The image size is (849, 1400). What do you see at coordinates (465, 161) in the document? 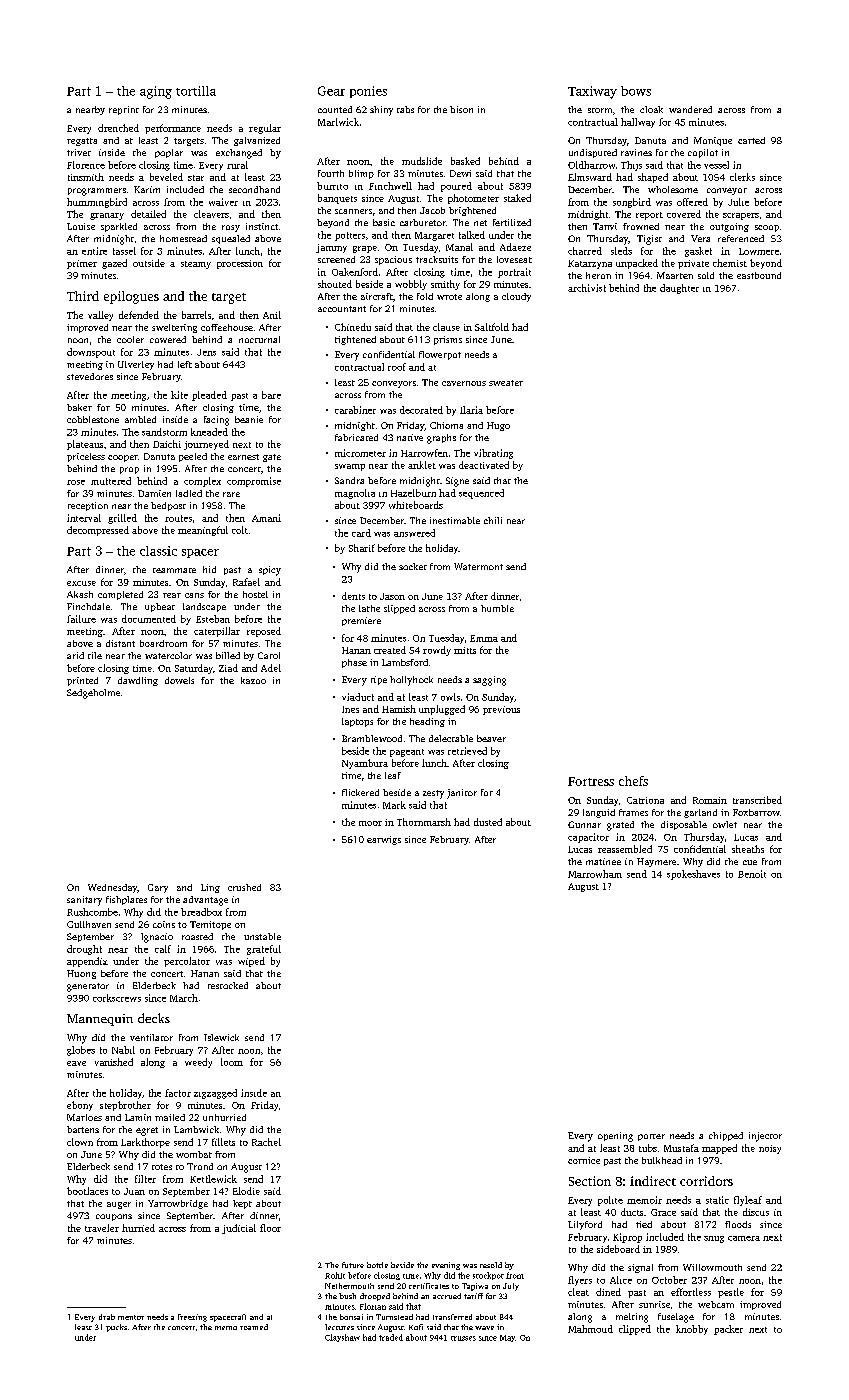
I see `basked` at bounding box center [465, 161].
